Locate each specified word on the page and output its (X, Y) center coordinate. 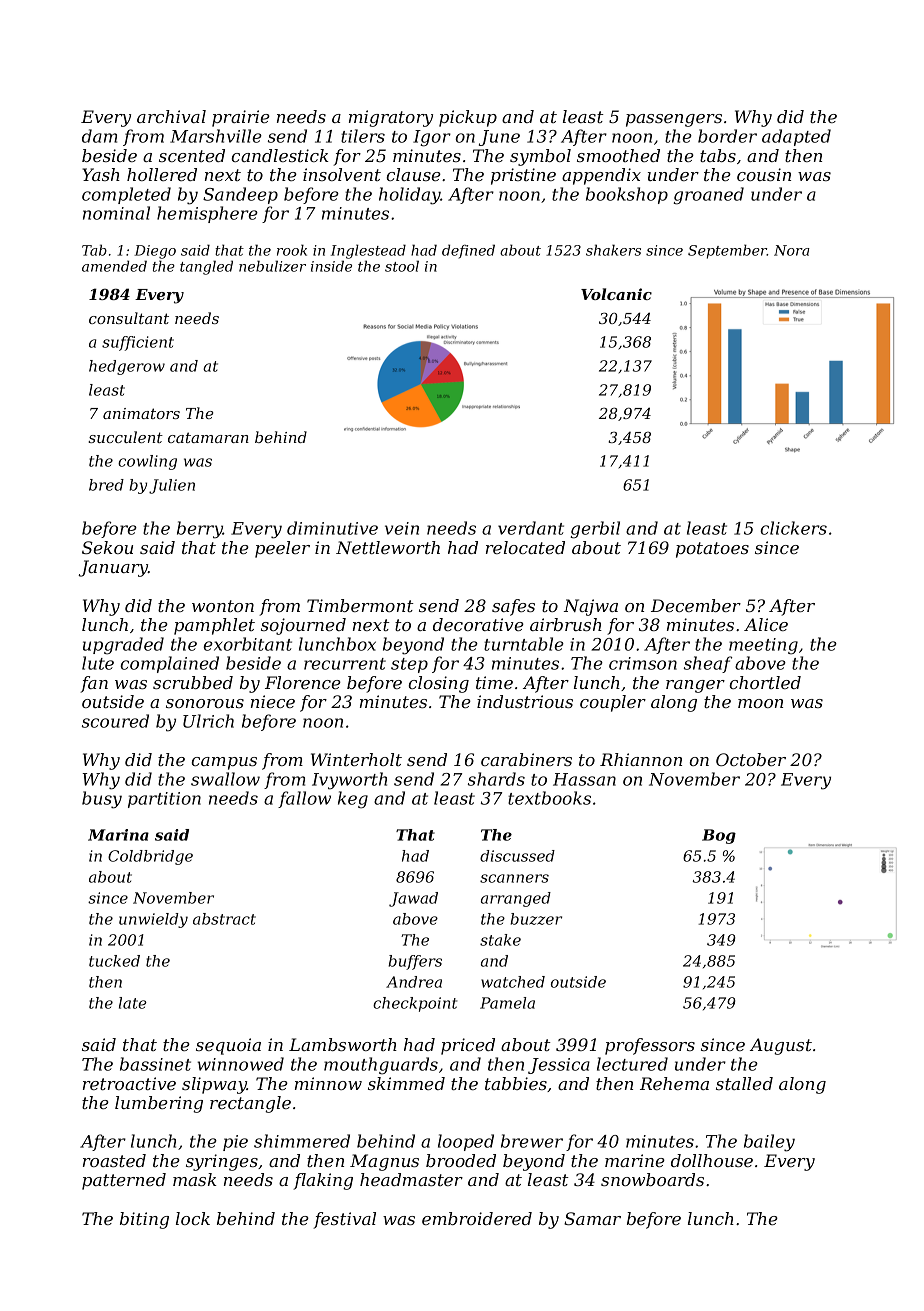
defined (468, 251)
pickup (468, 118)
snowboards (652, 1179)
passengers (674, 120)
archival (171, 116)
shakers (613, 250)
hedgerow (127, 367)
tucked (114, 961)
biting (144, 1220)
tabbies (516, 1083)
